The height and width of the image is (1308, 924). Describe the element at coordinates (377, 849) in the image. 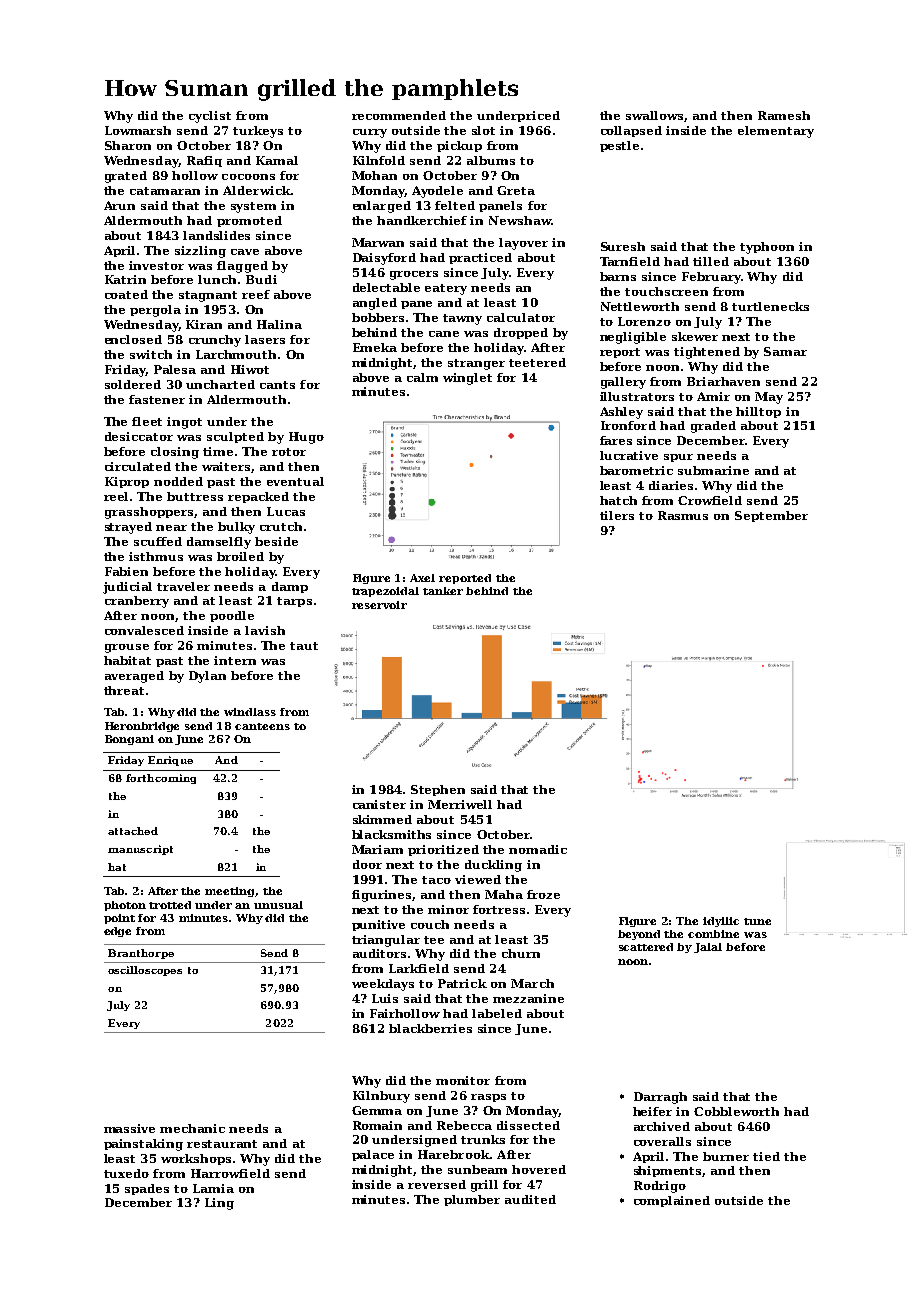

I see `Mariam` at that location.
